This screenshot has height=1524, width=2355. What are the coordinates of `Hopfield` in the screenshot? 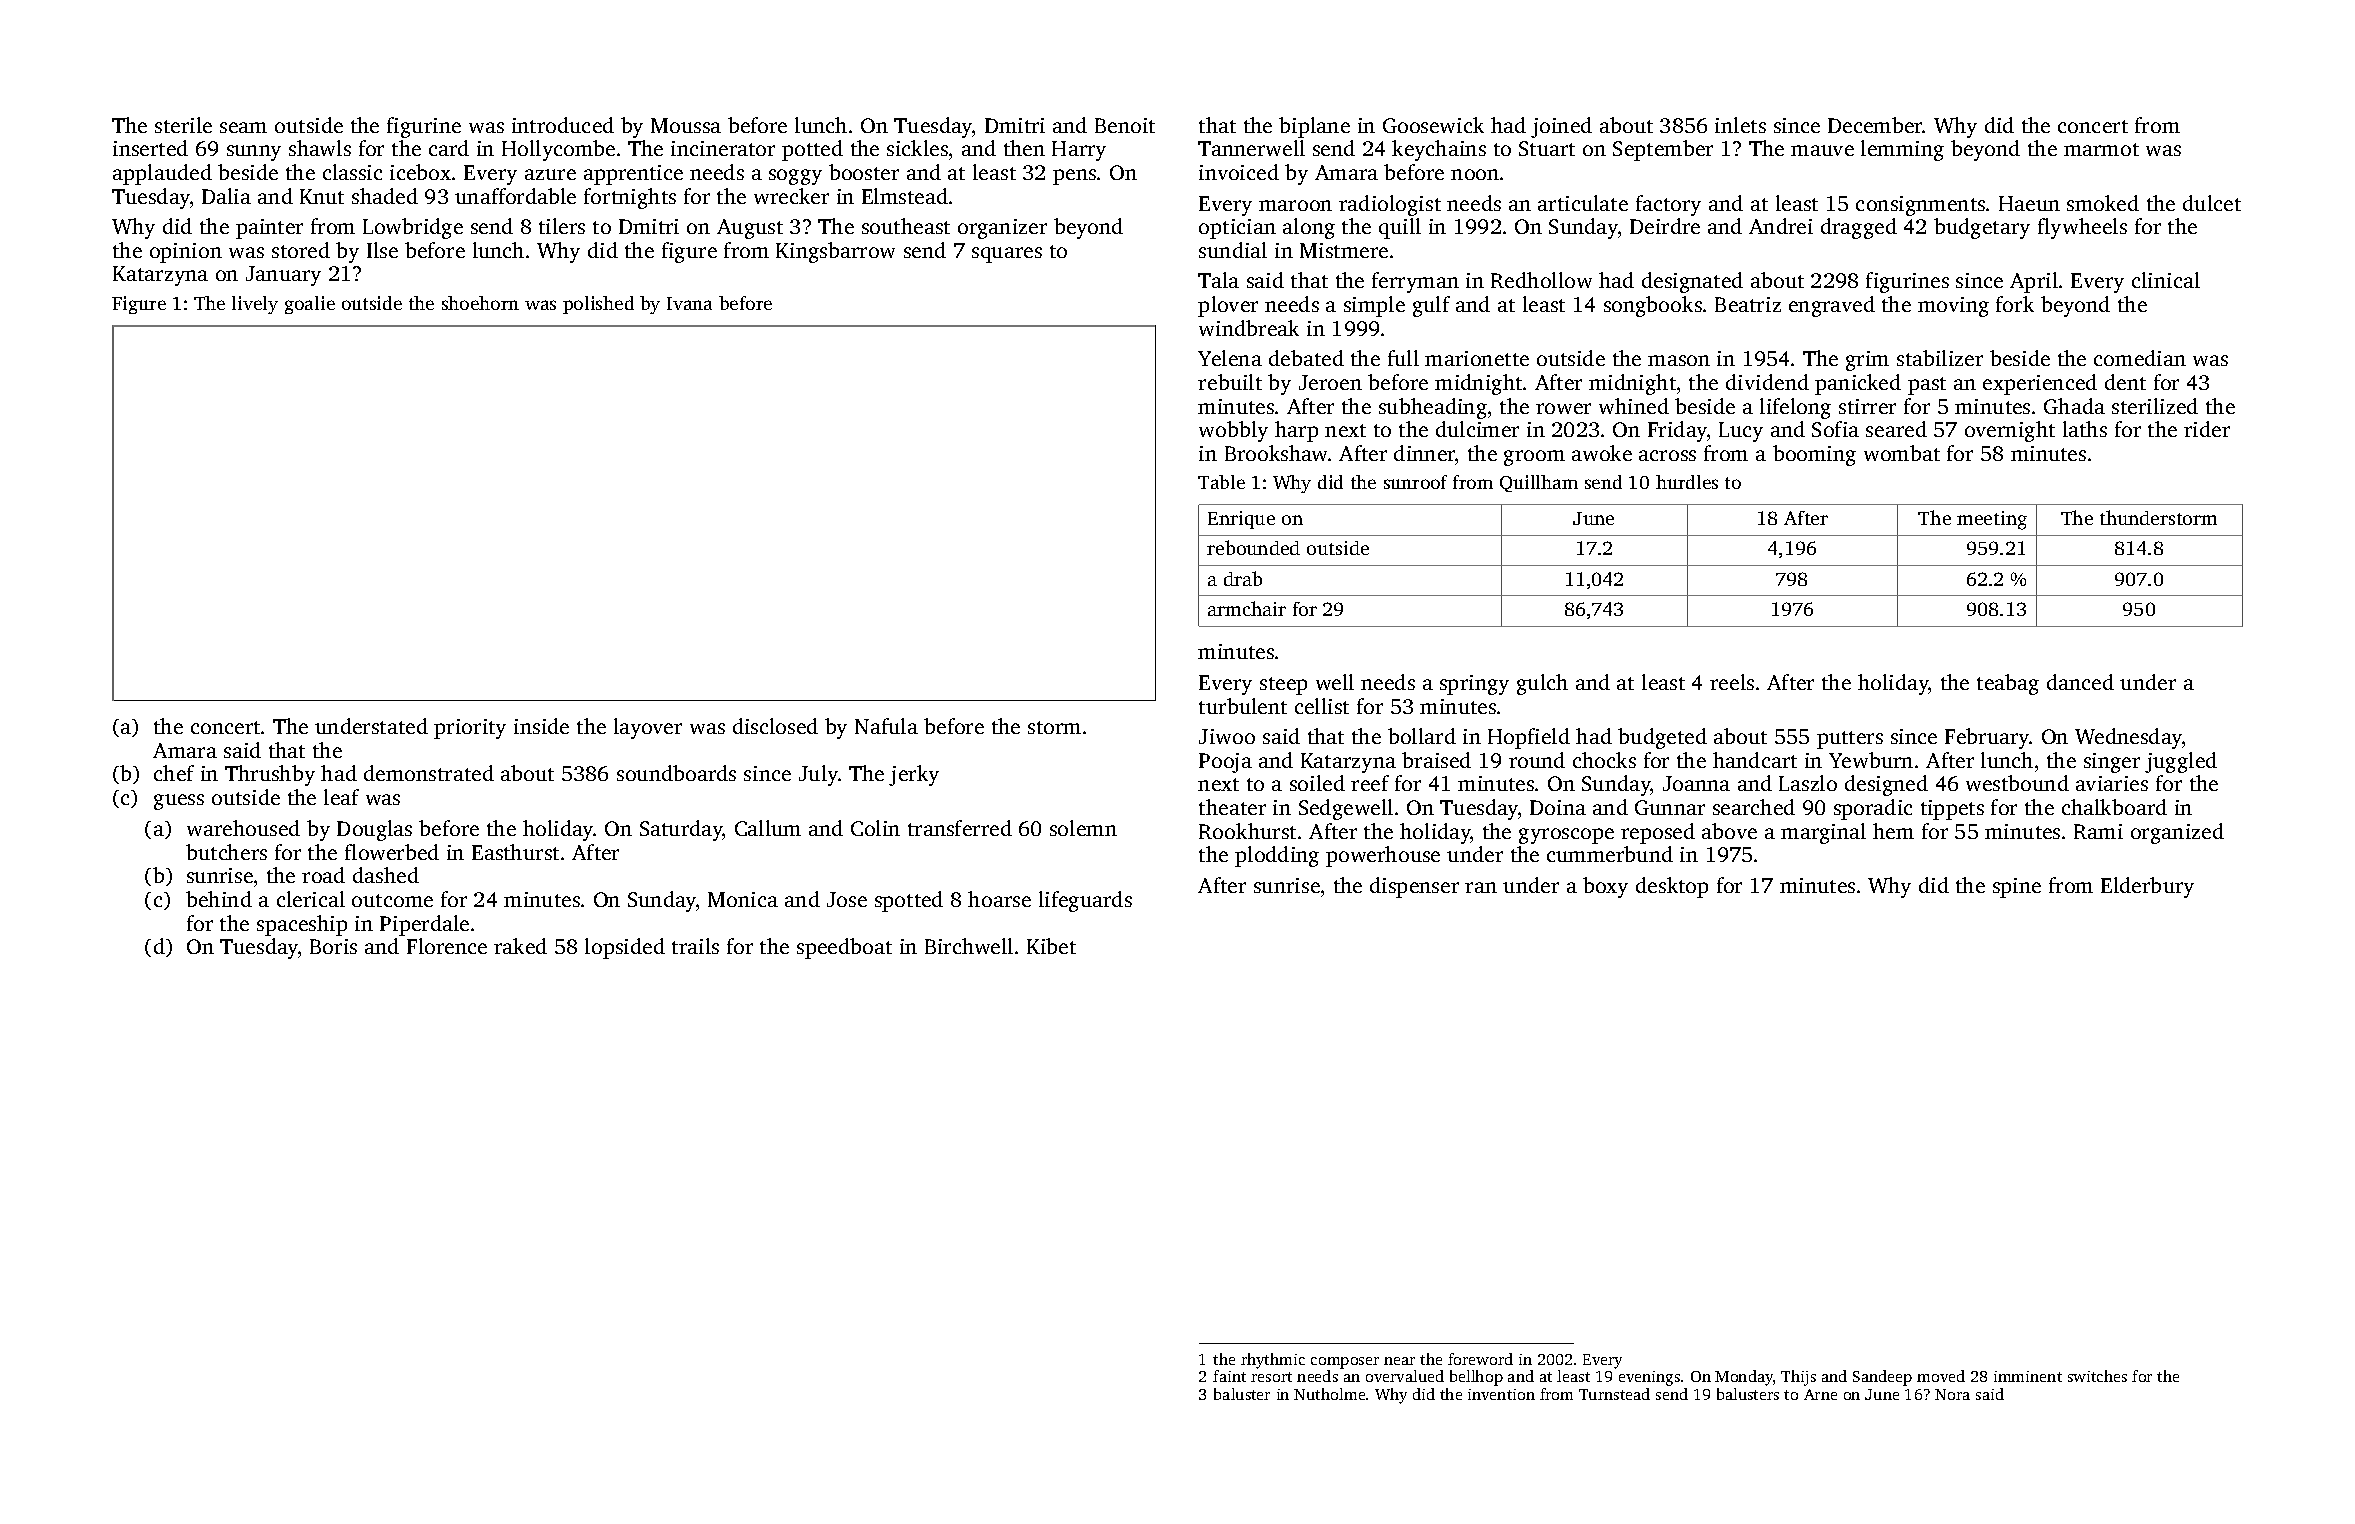 It's located at (1529, 738).
